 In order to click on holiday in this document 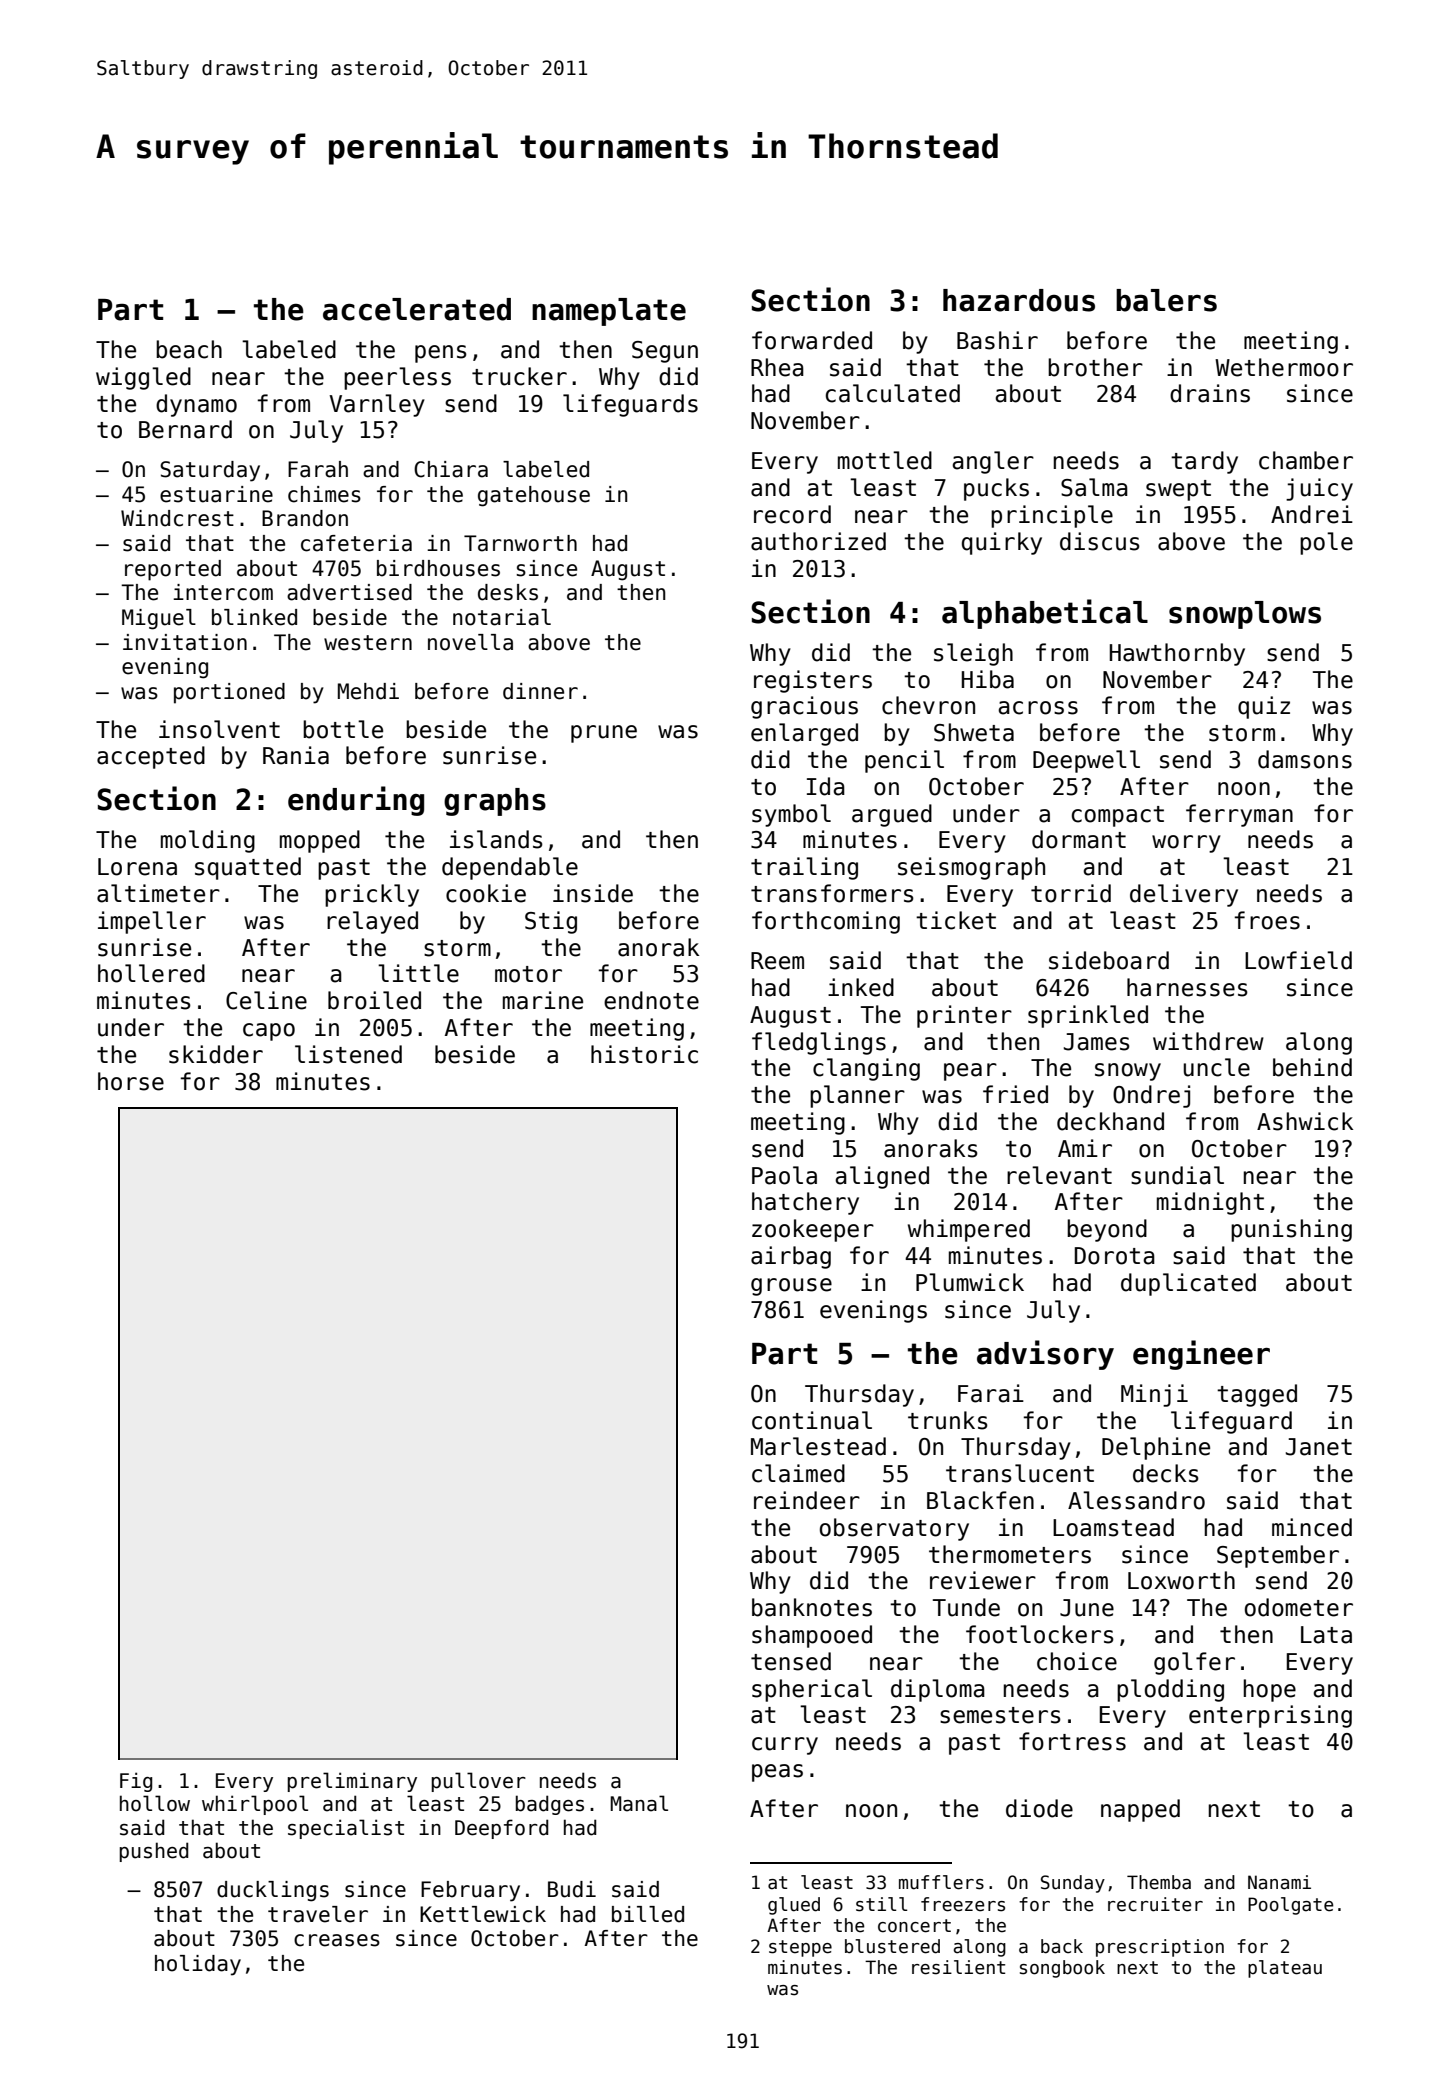, I will do `click(198, 1965)`.
